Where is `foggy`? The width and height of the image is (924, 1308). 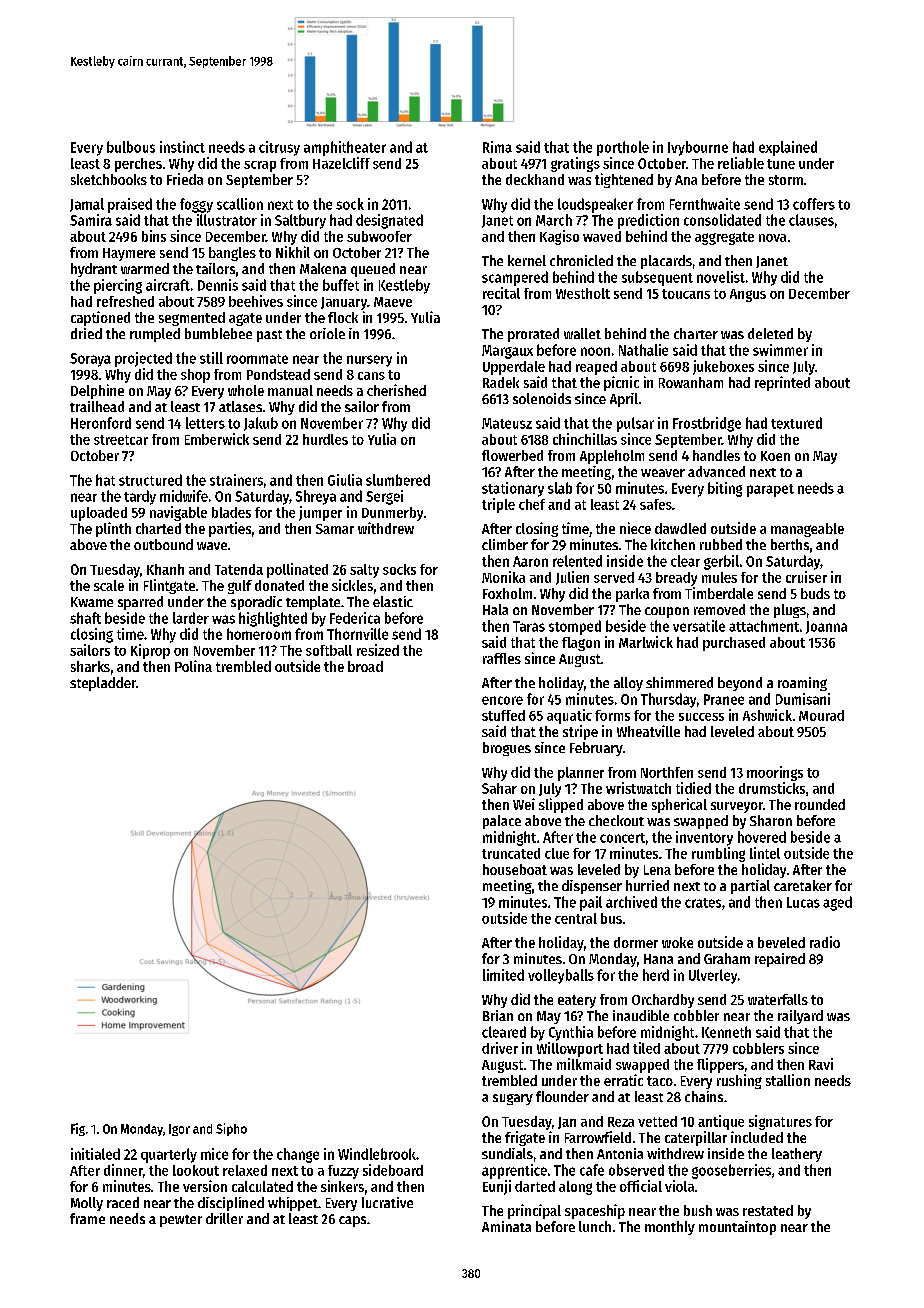
foggy is located at coordinates (196, 205).
